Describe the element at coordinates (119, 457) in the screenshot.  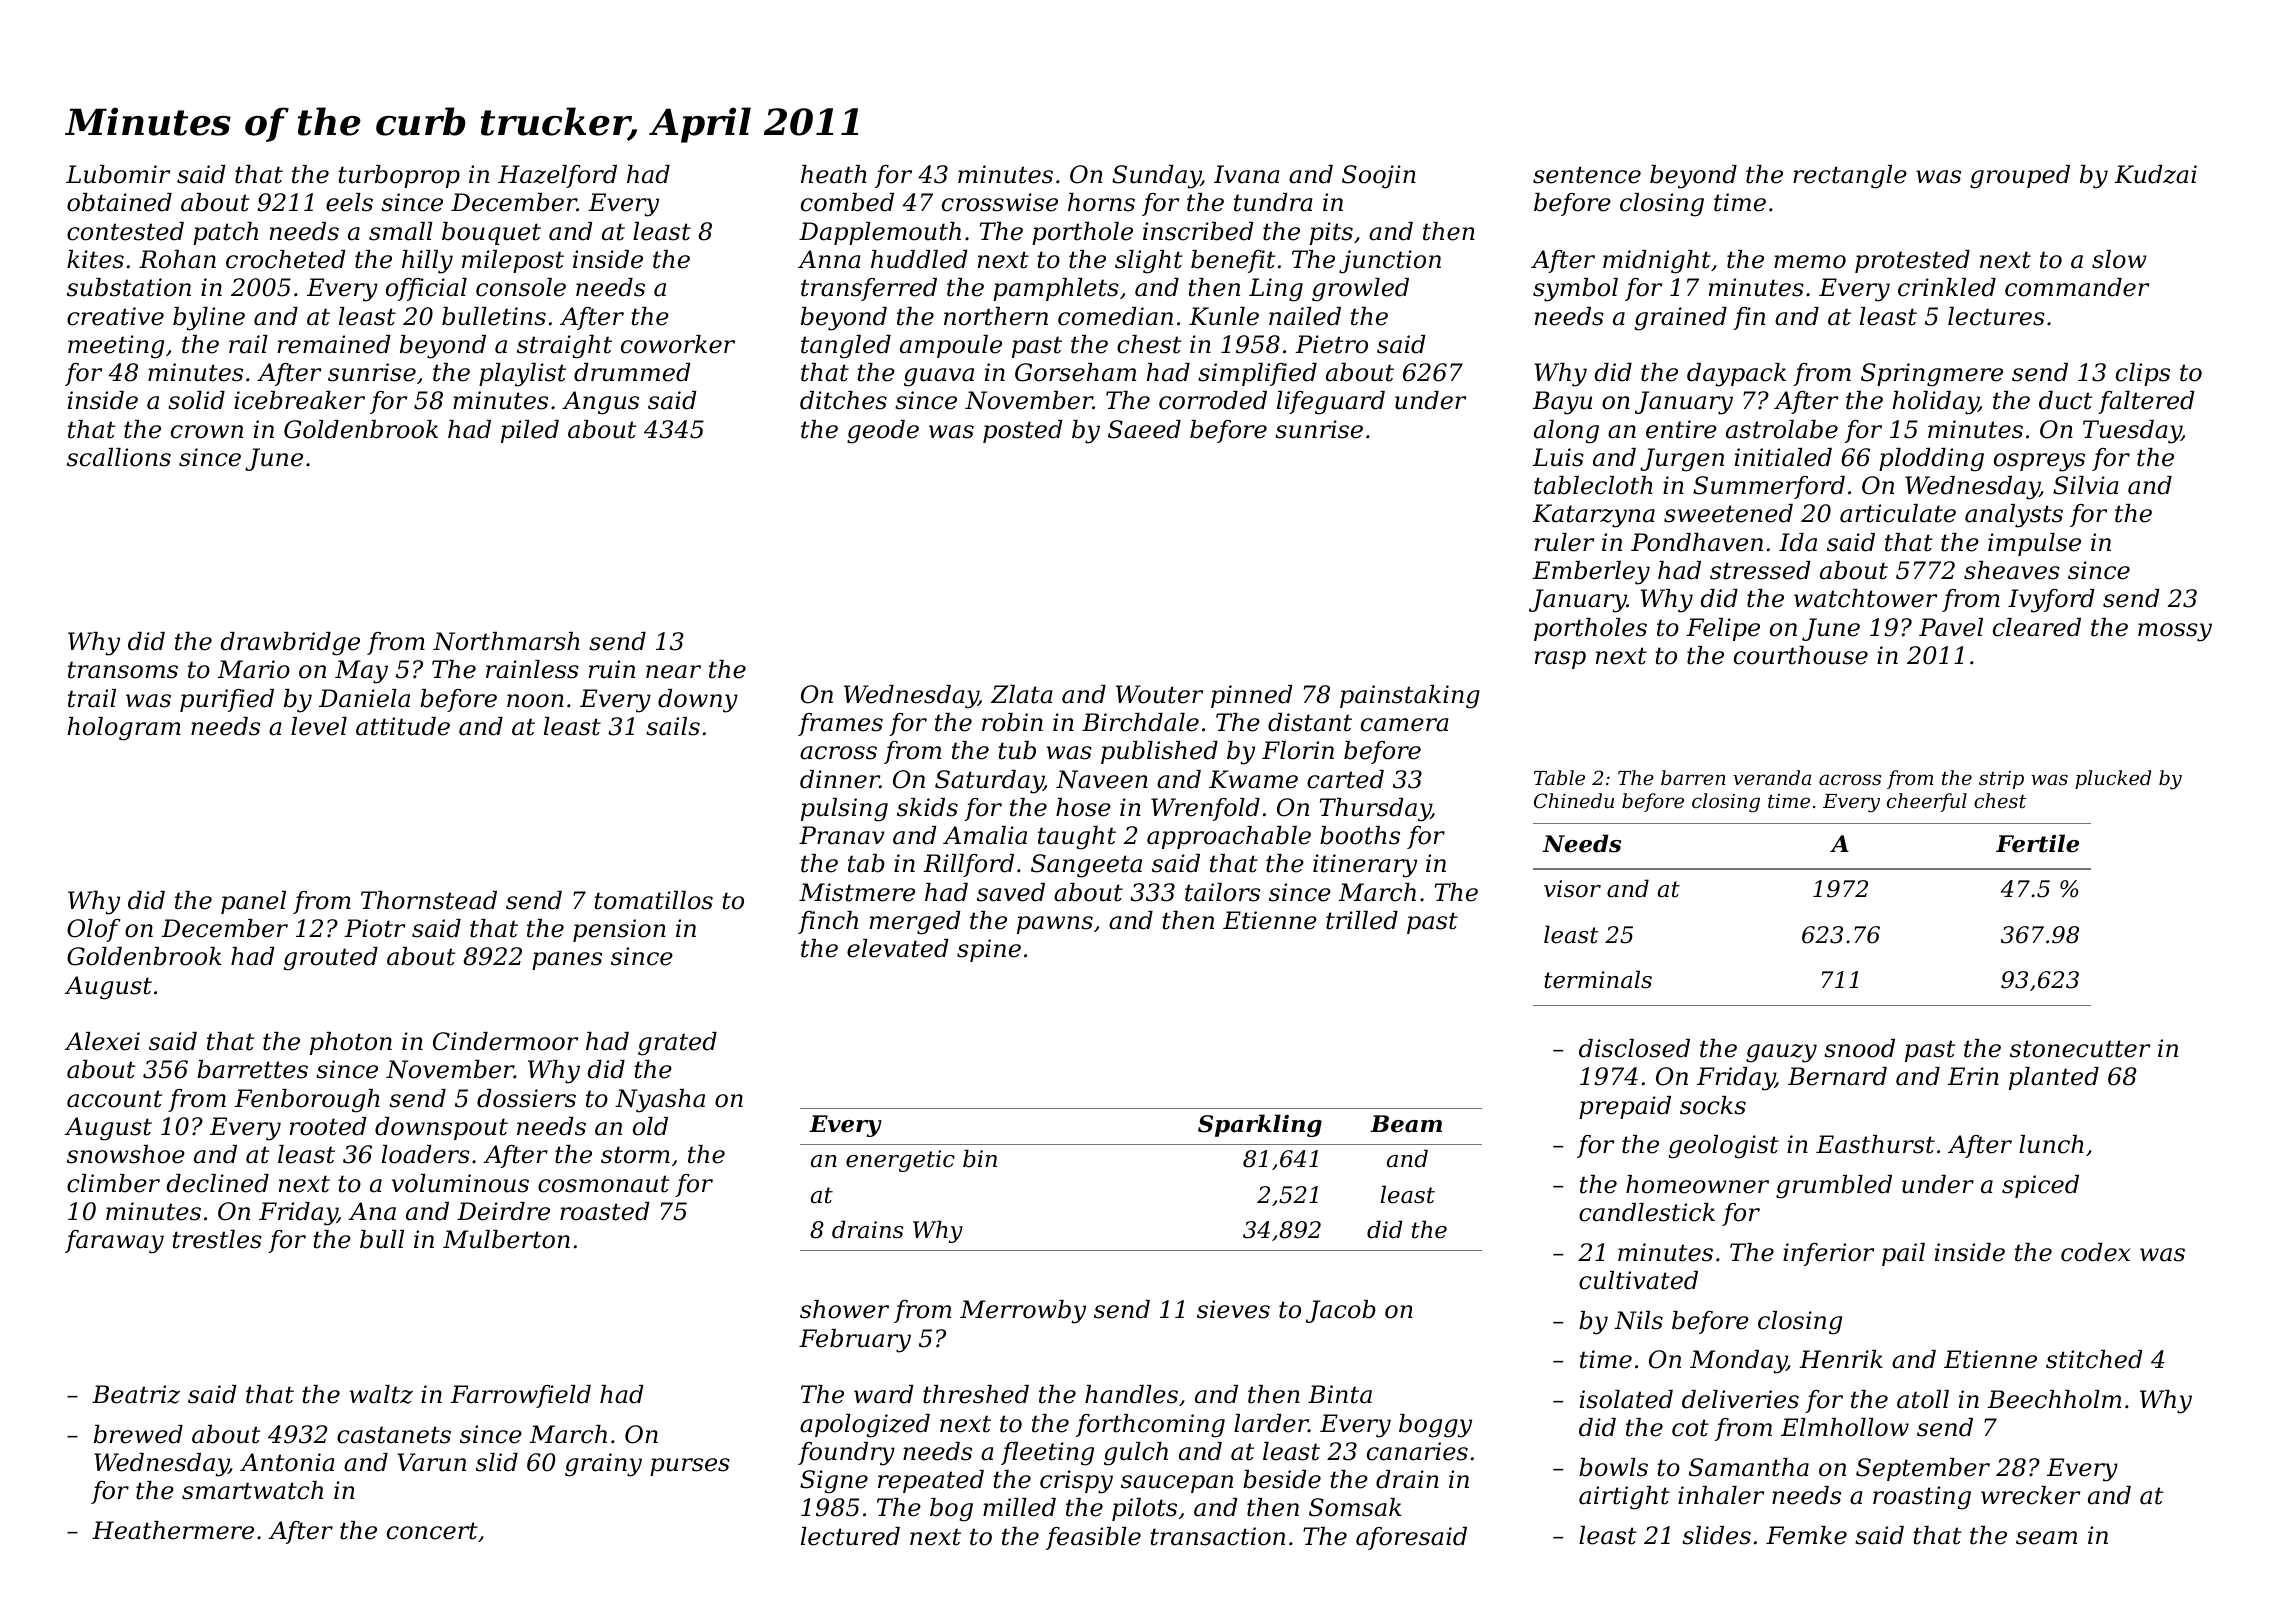
I see `scallions` at that location.
